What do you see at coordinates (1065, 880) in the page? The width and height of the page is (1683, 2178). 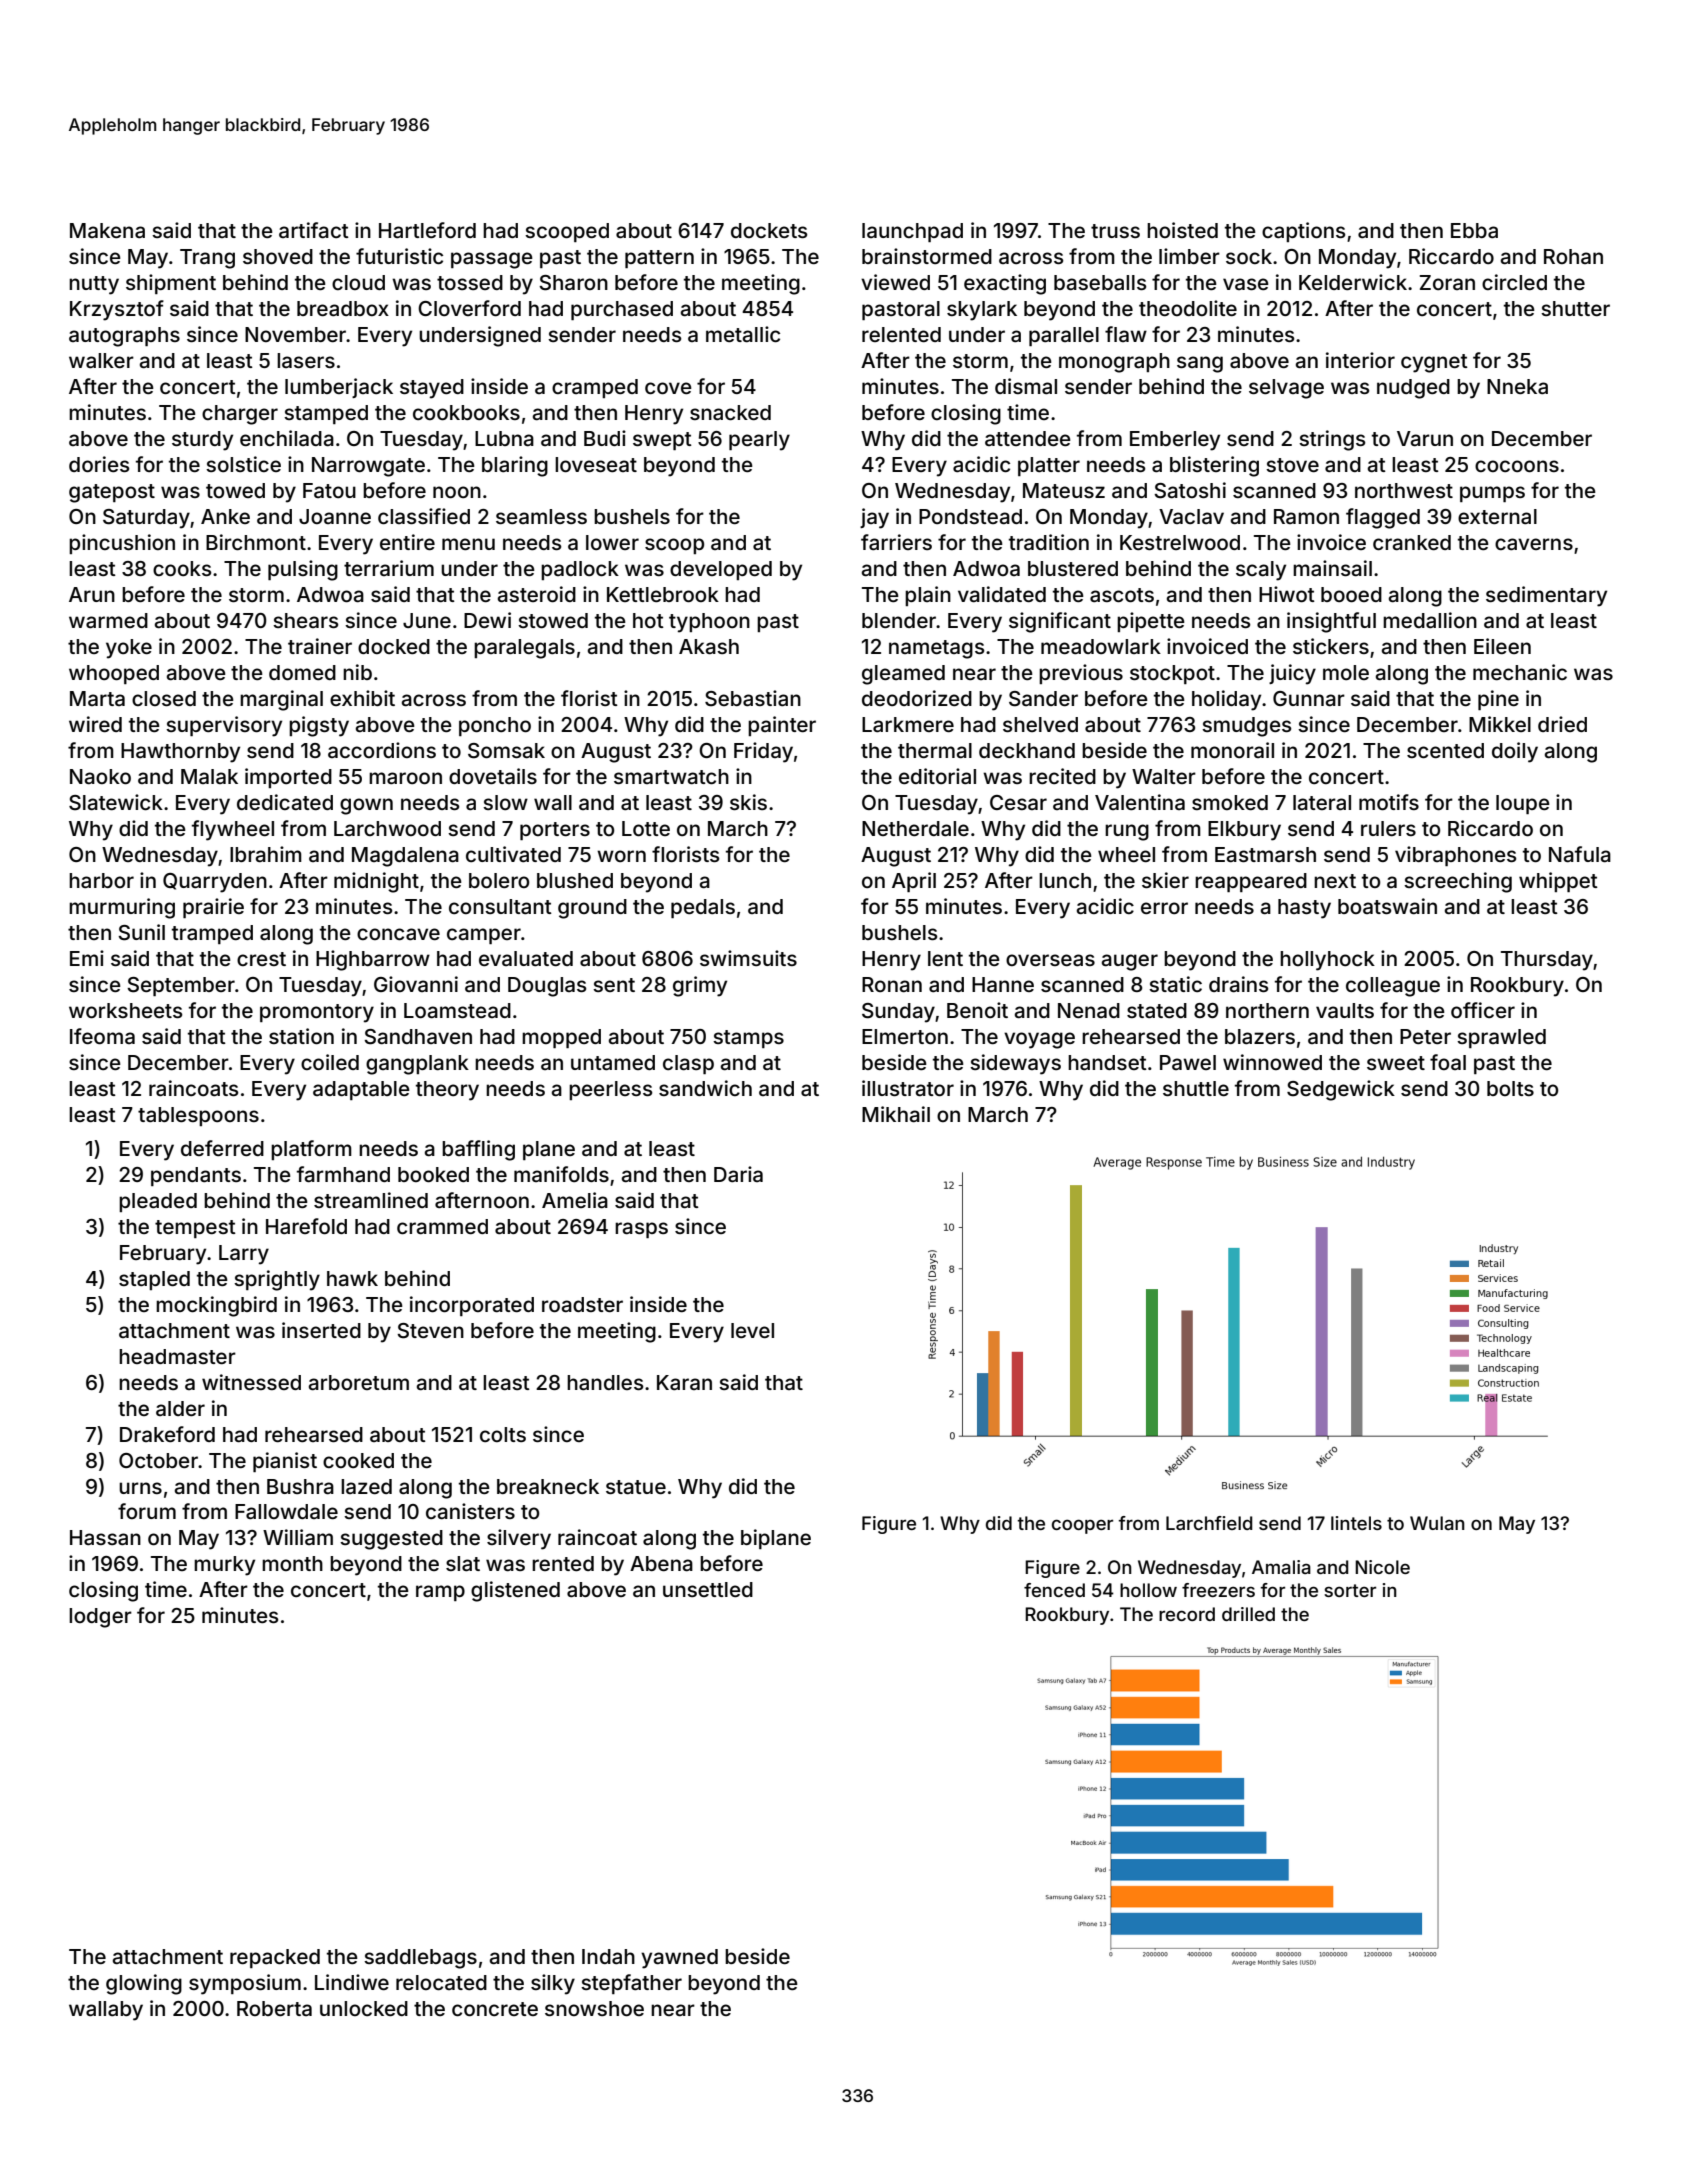 I see `lunch` at bounding box center [1065, 880].
